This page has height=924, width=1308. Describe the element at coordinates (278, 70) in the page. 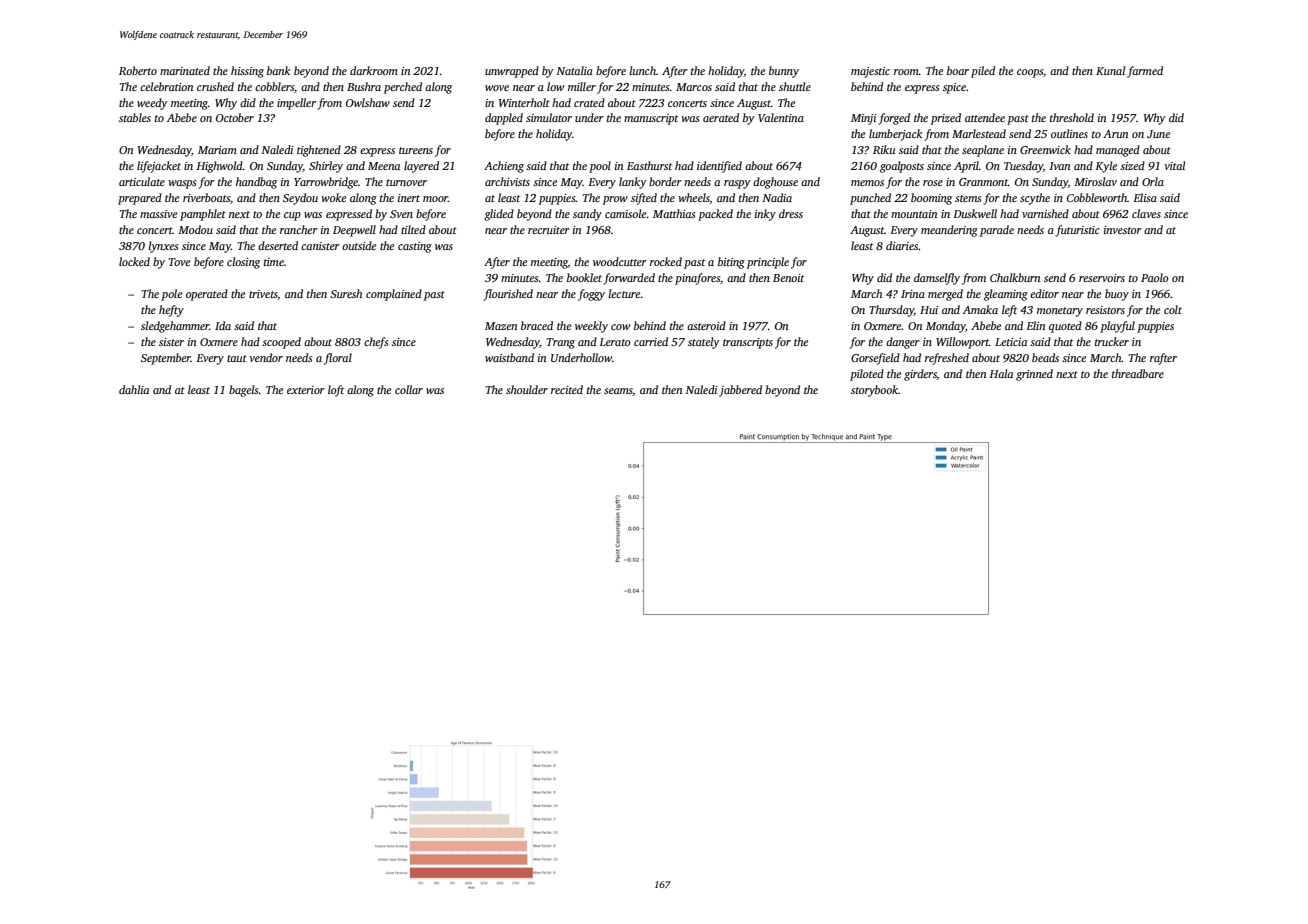

I see `bank` at that location.
